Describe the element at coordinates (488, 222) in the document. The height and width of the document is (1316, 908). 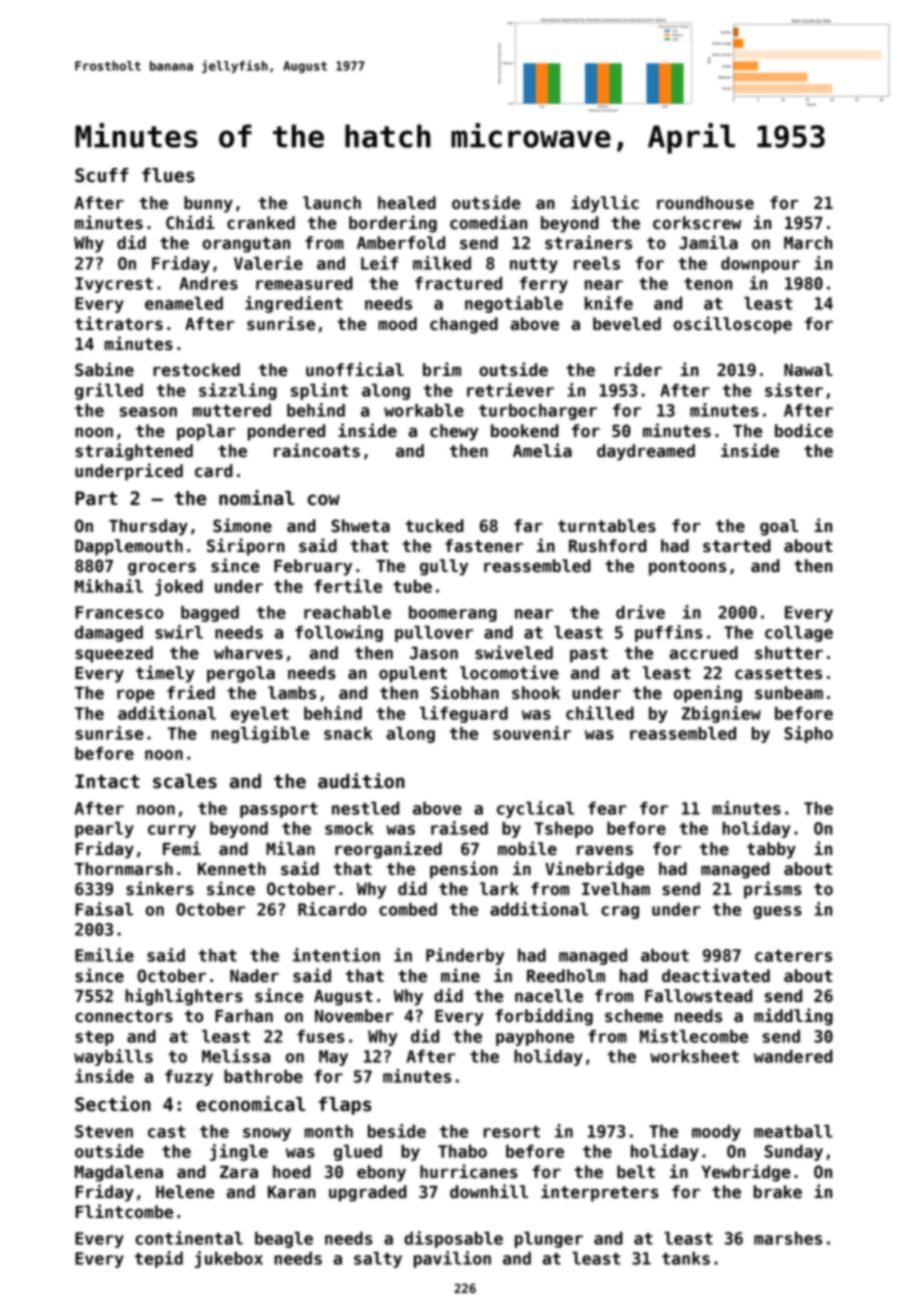
I see `comedian` at that location.
